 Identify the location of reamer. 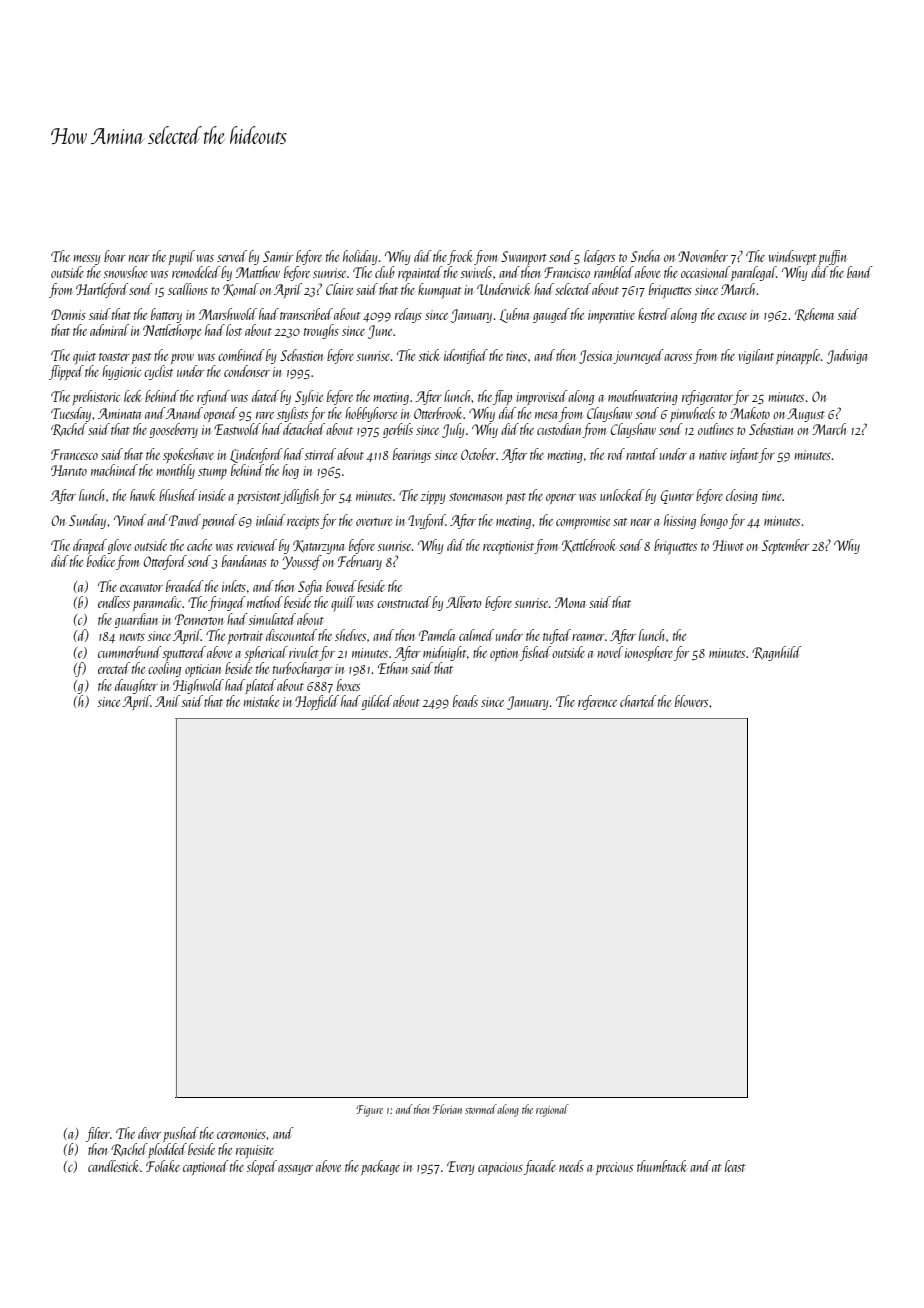
(588, 637).
